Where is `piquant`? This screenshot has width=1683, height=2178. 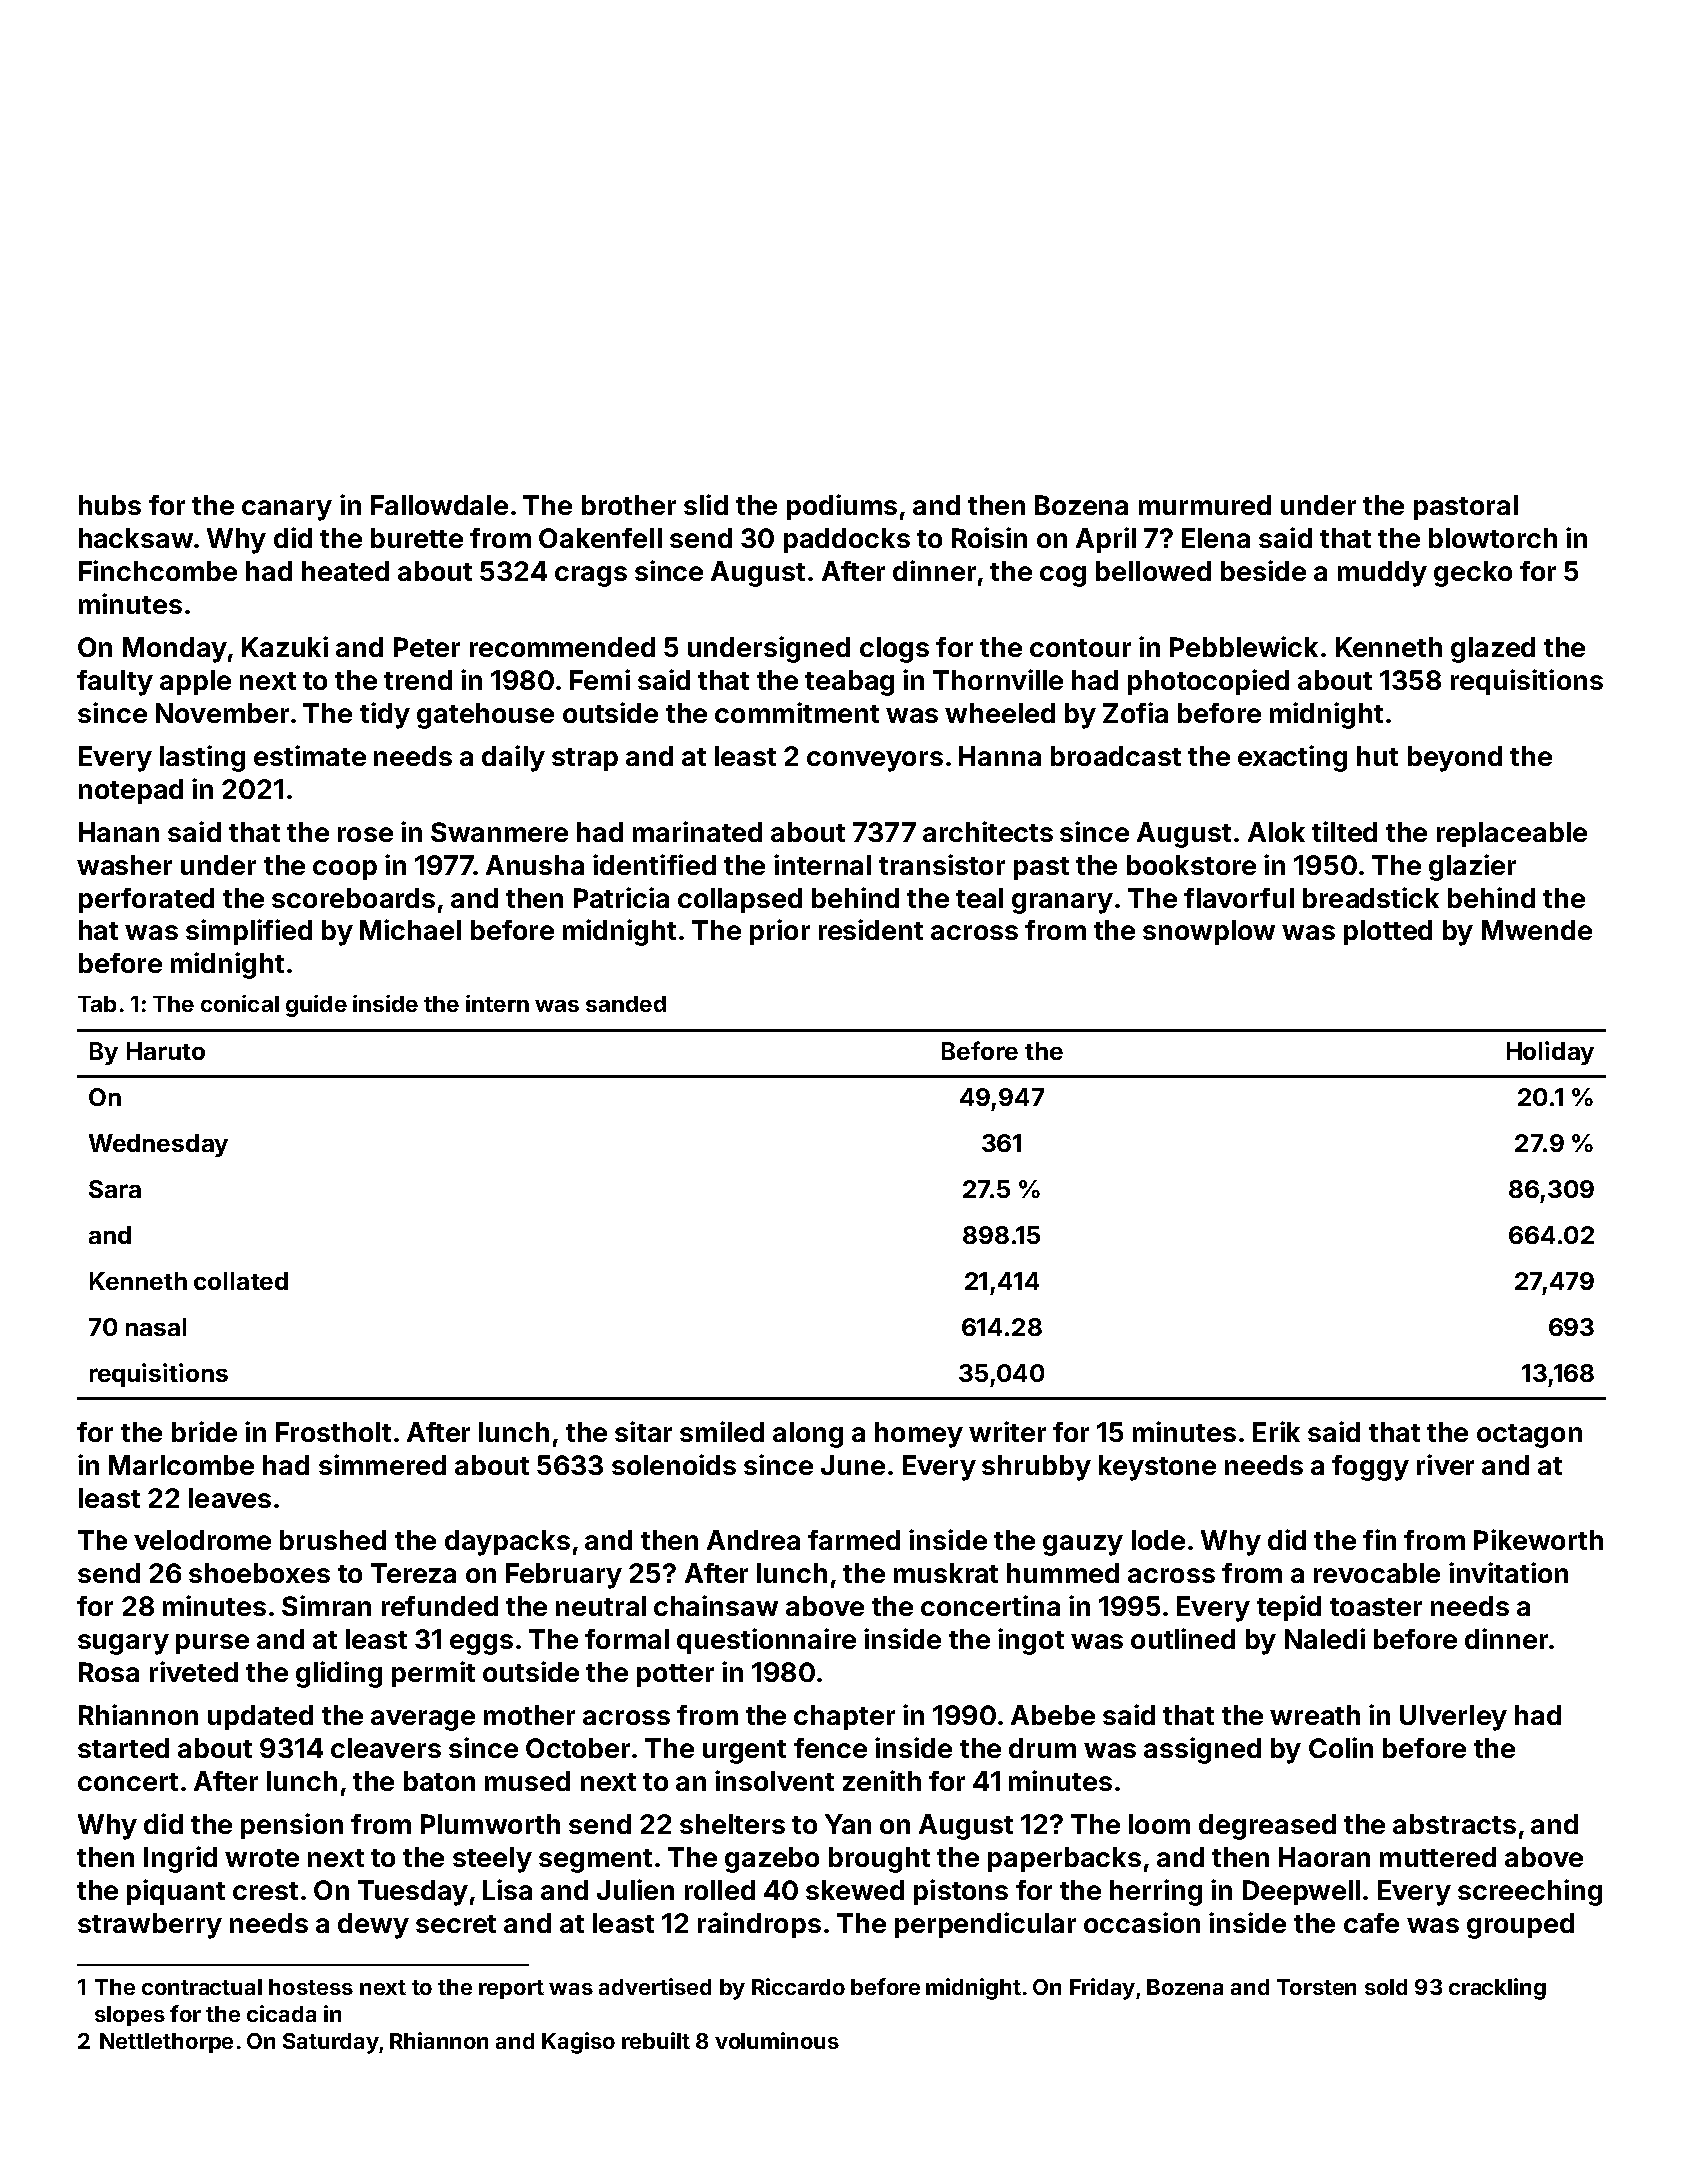 piquant is located at coordinates (176, 1892).
